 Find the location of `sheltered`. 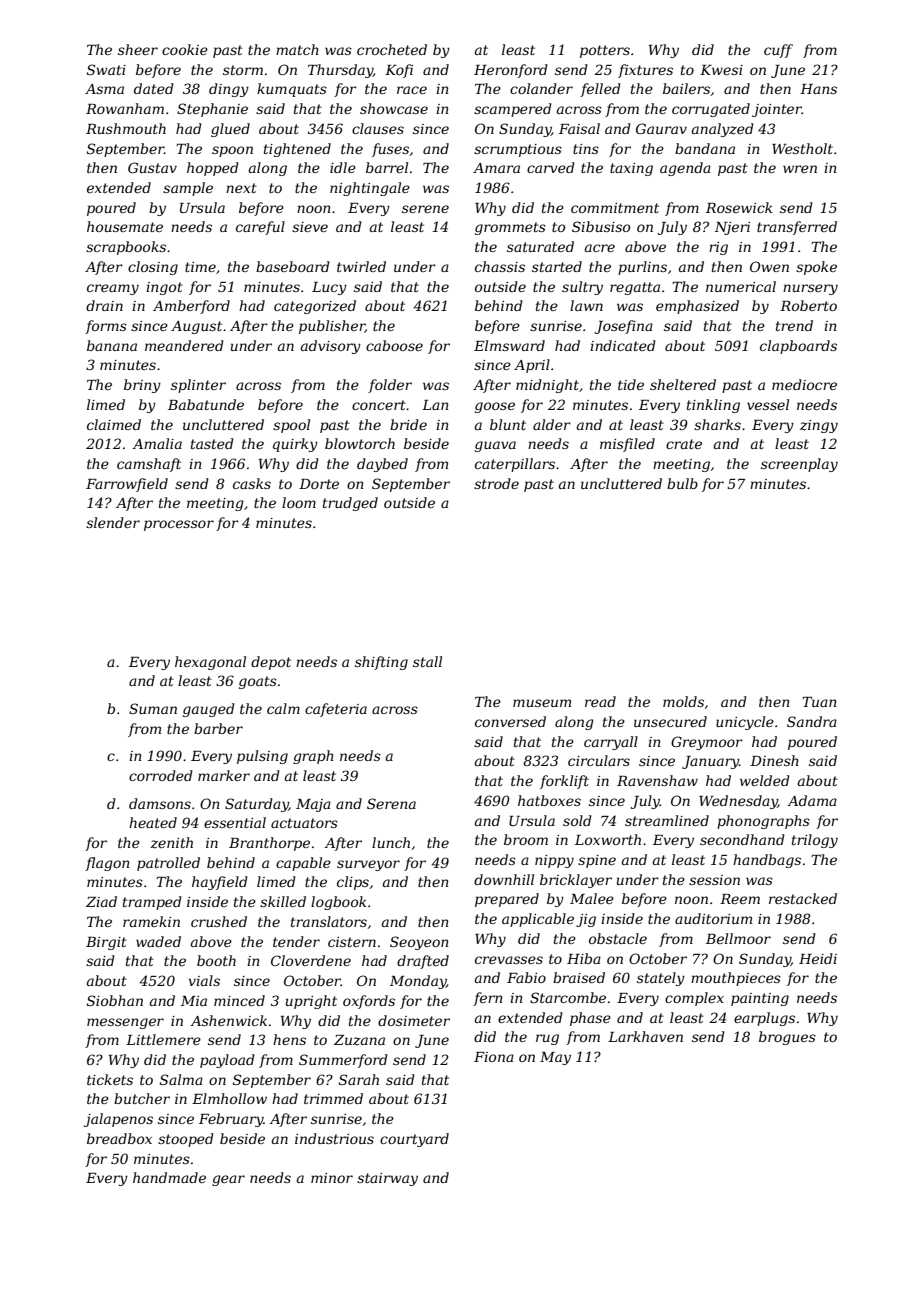

sheltered is located at coordinates (683, 384).
